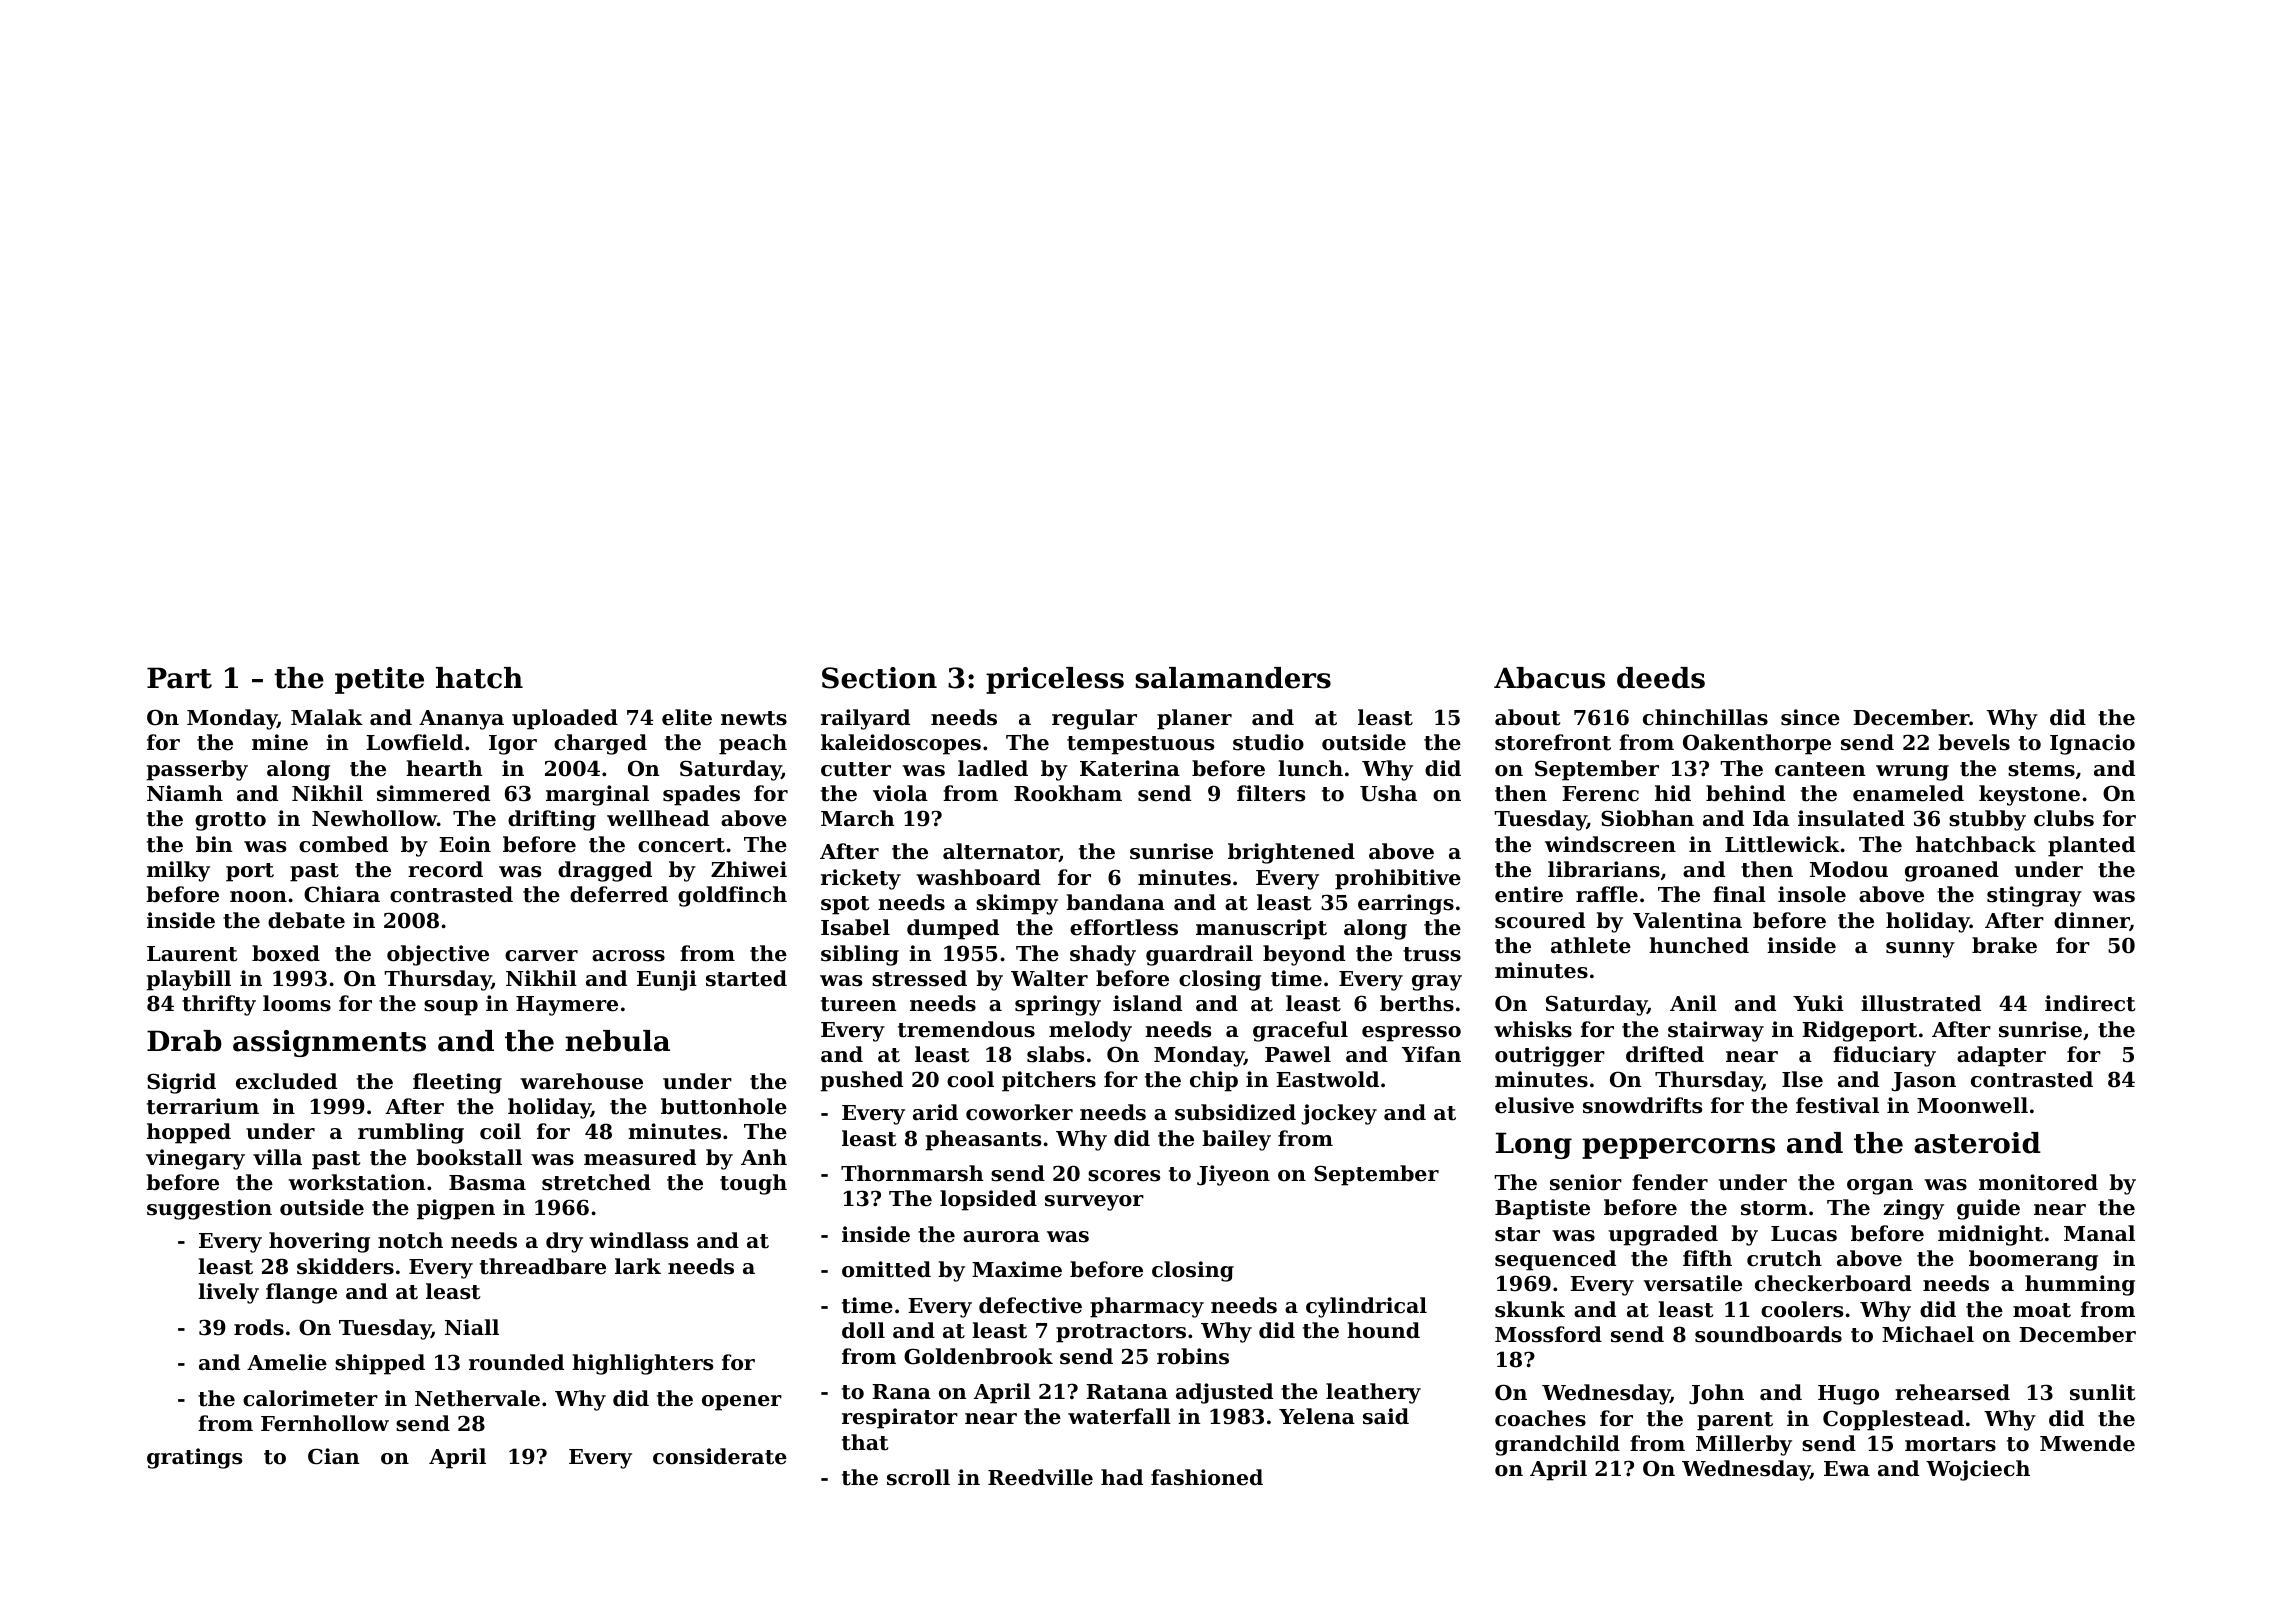  What do you see at coordinates (325, 1423) in the document?
I see `Fernhollow` at bounding box center [325, 1423].
